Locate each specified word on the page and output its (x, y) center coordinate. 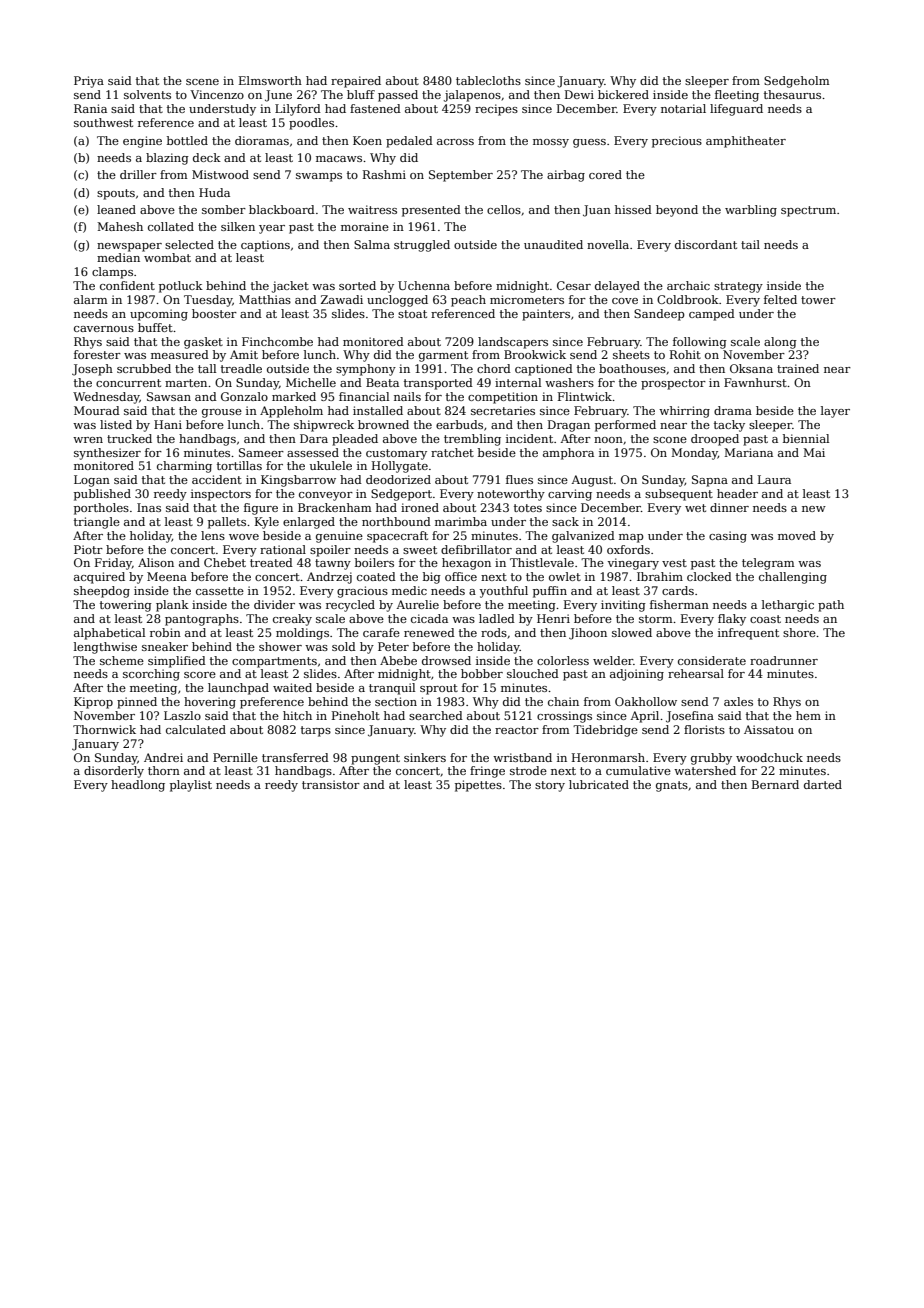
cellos (504, 209)
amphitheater (746, 142)
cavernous (104, 329)
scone (670, 440)
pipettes (478, 786)
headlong (138, 786)
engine (142, 142)
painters (546, 315)
